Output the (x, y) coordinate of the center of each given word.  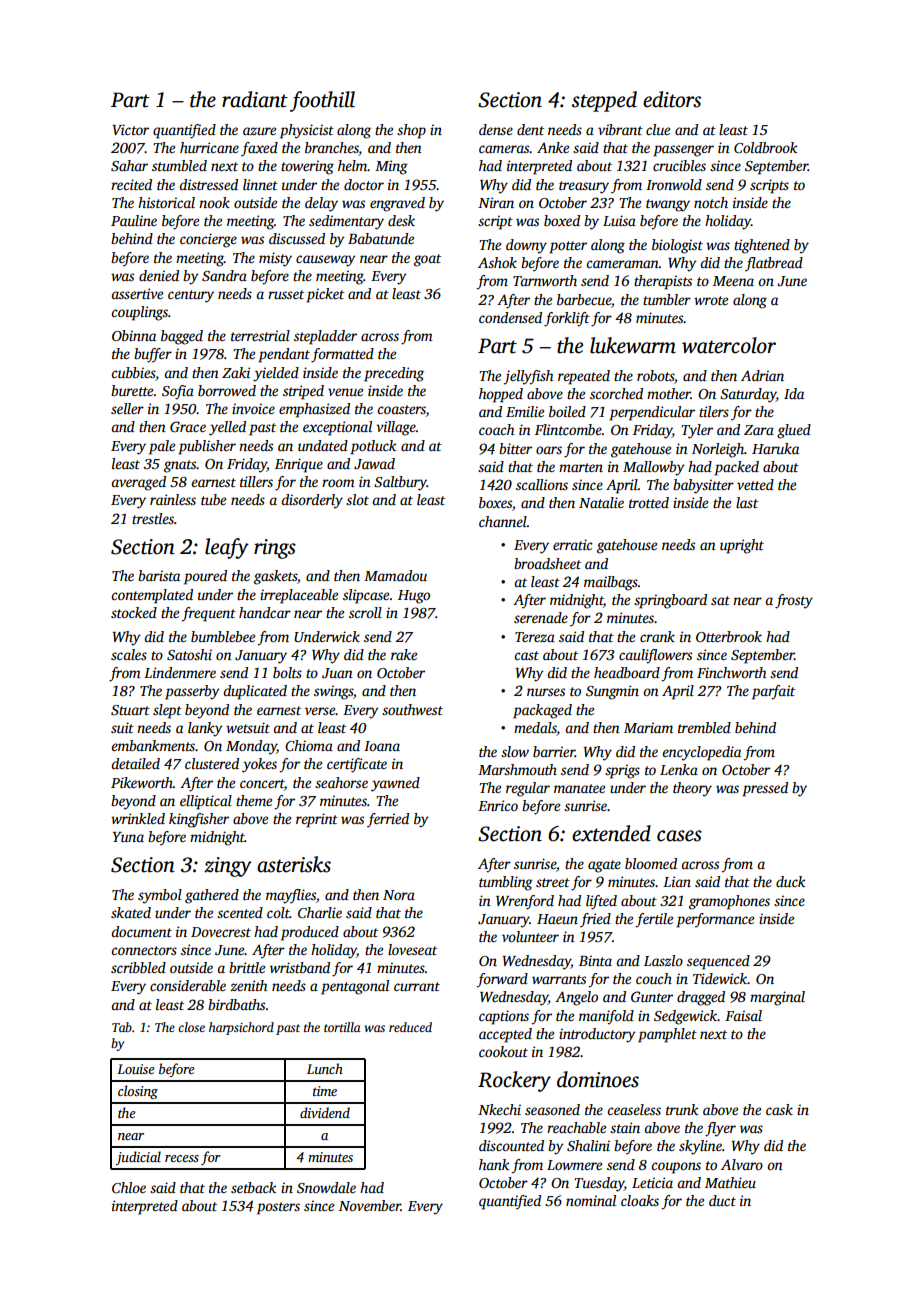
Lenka (679, 769)
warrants (559, 979)
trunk (682, 1109)
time (325, 1091)
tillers (256, 481)
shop (411, 131)
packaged (542, 711)
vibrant (620, 129)
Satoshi (189, 654)
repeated (584, 377)
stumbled (179, 165)
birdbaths (236, 1004)
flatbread (774, 264)
